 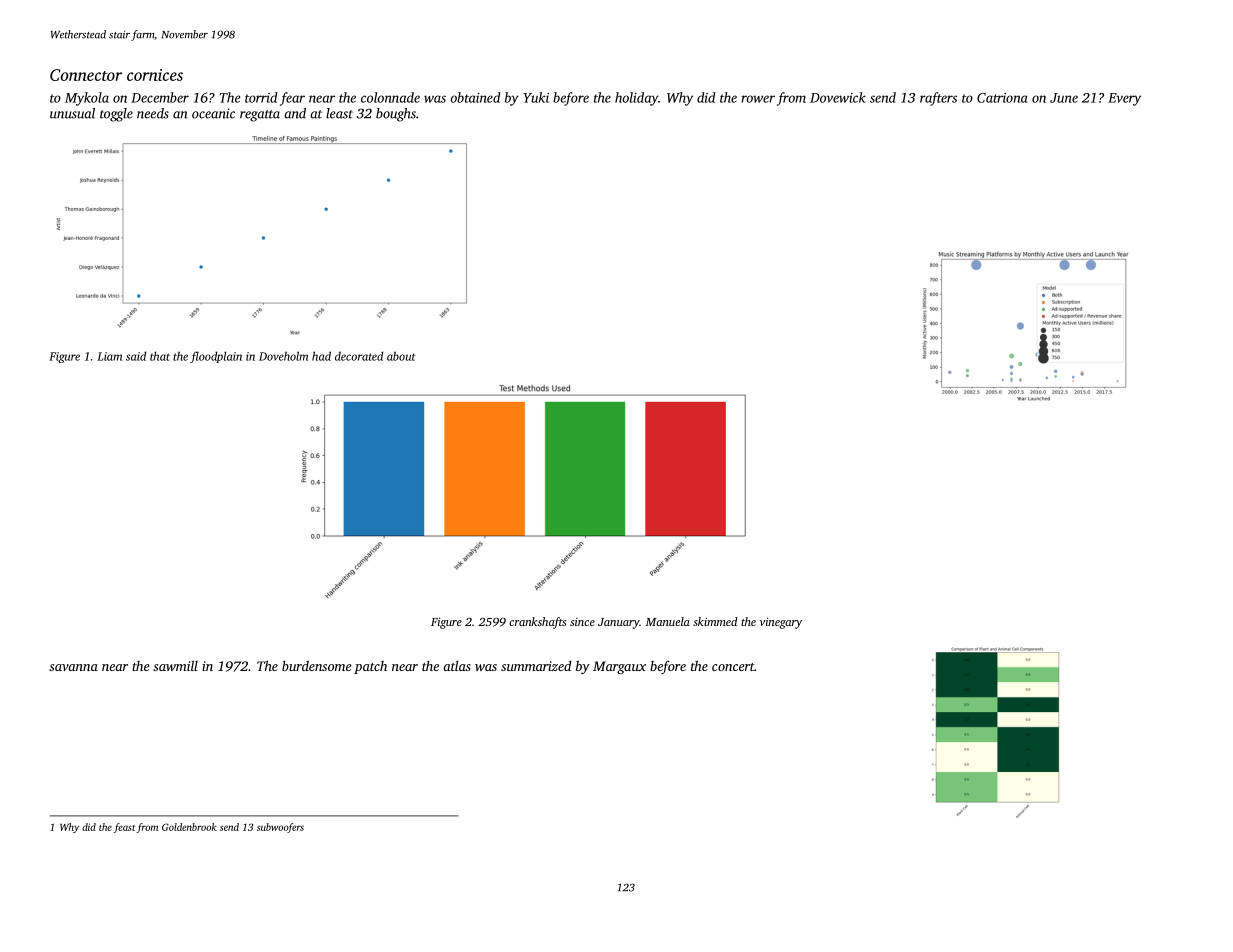 What do you see at coordinates (457, 666) in the screenshot?
I see `atlas` at bounding box center [457, 666].
